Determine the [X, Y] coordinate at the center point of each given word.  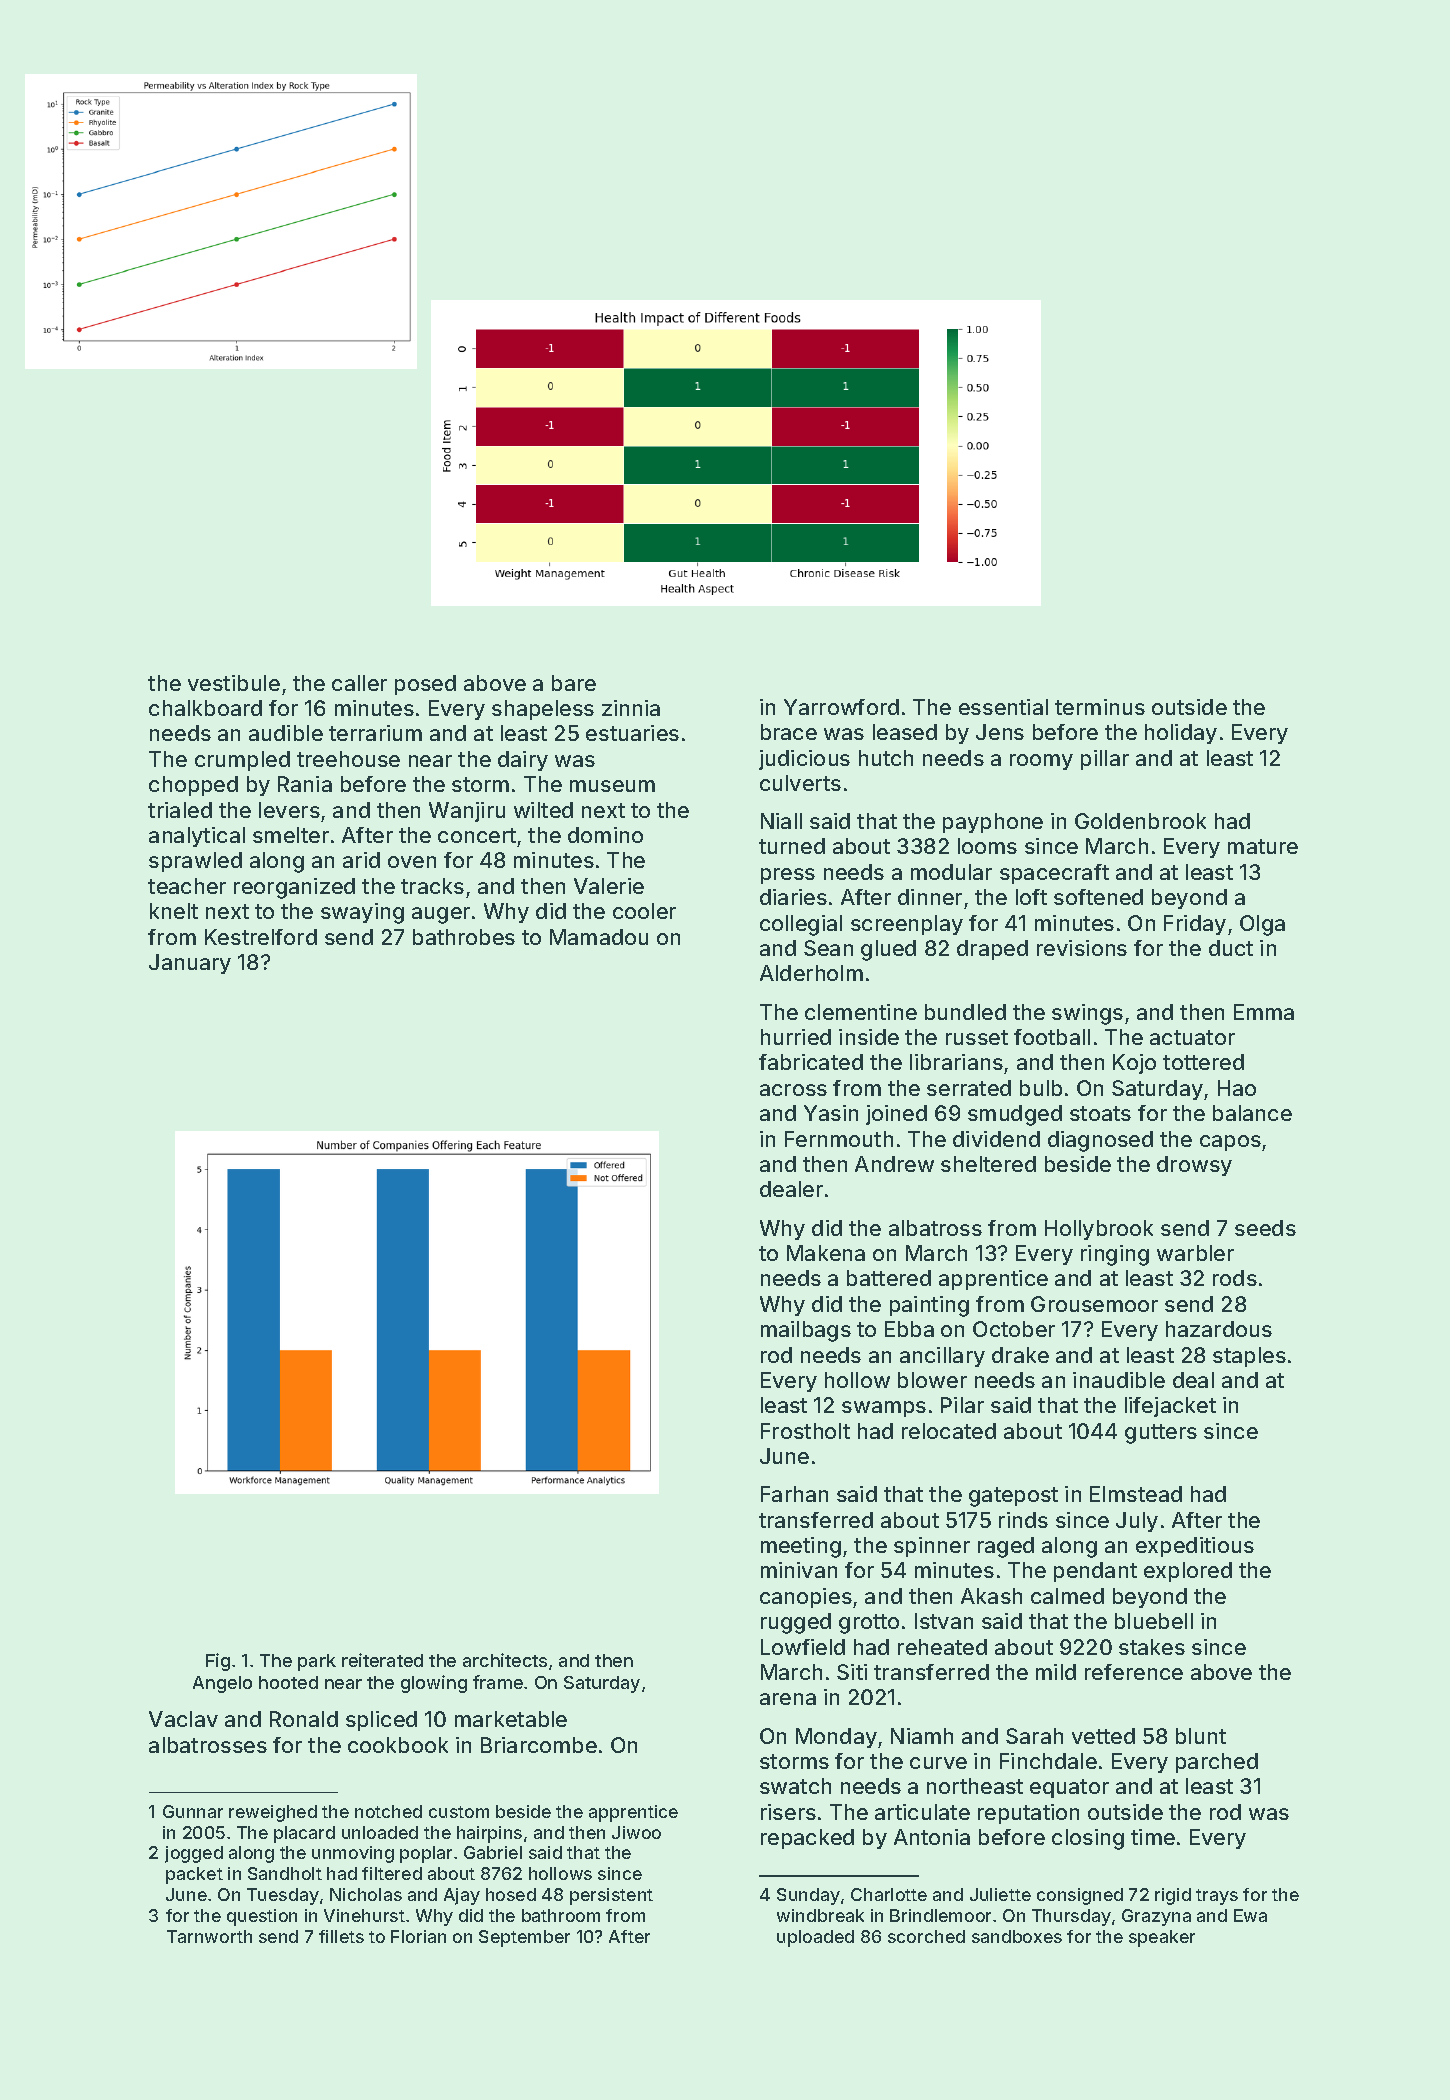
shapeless [543, 710]
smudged [1015, 1115]
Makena [826, 1253]
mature [1263, 846]
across [793, 1090]
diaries [793, 897]
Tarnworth [209, 1936]
